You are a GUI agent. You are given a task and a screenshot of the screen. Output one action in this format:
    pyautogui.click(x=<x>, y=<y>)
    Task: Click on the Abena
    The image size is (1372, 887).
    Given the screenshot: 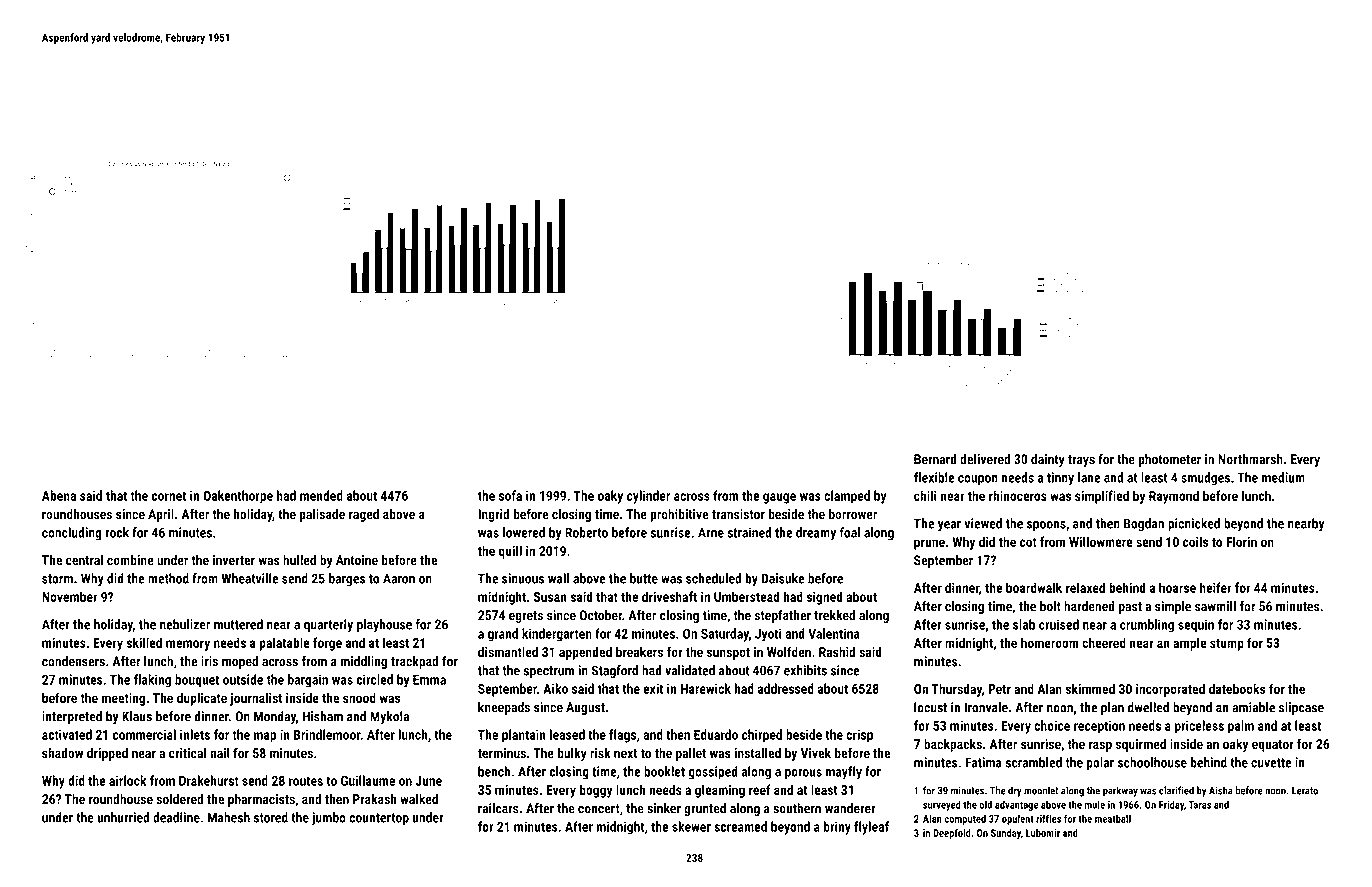 What is the action you would take?
    pyautogui.click(x=59, y=495)
